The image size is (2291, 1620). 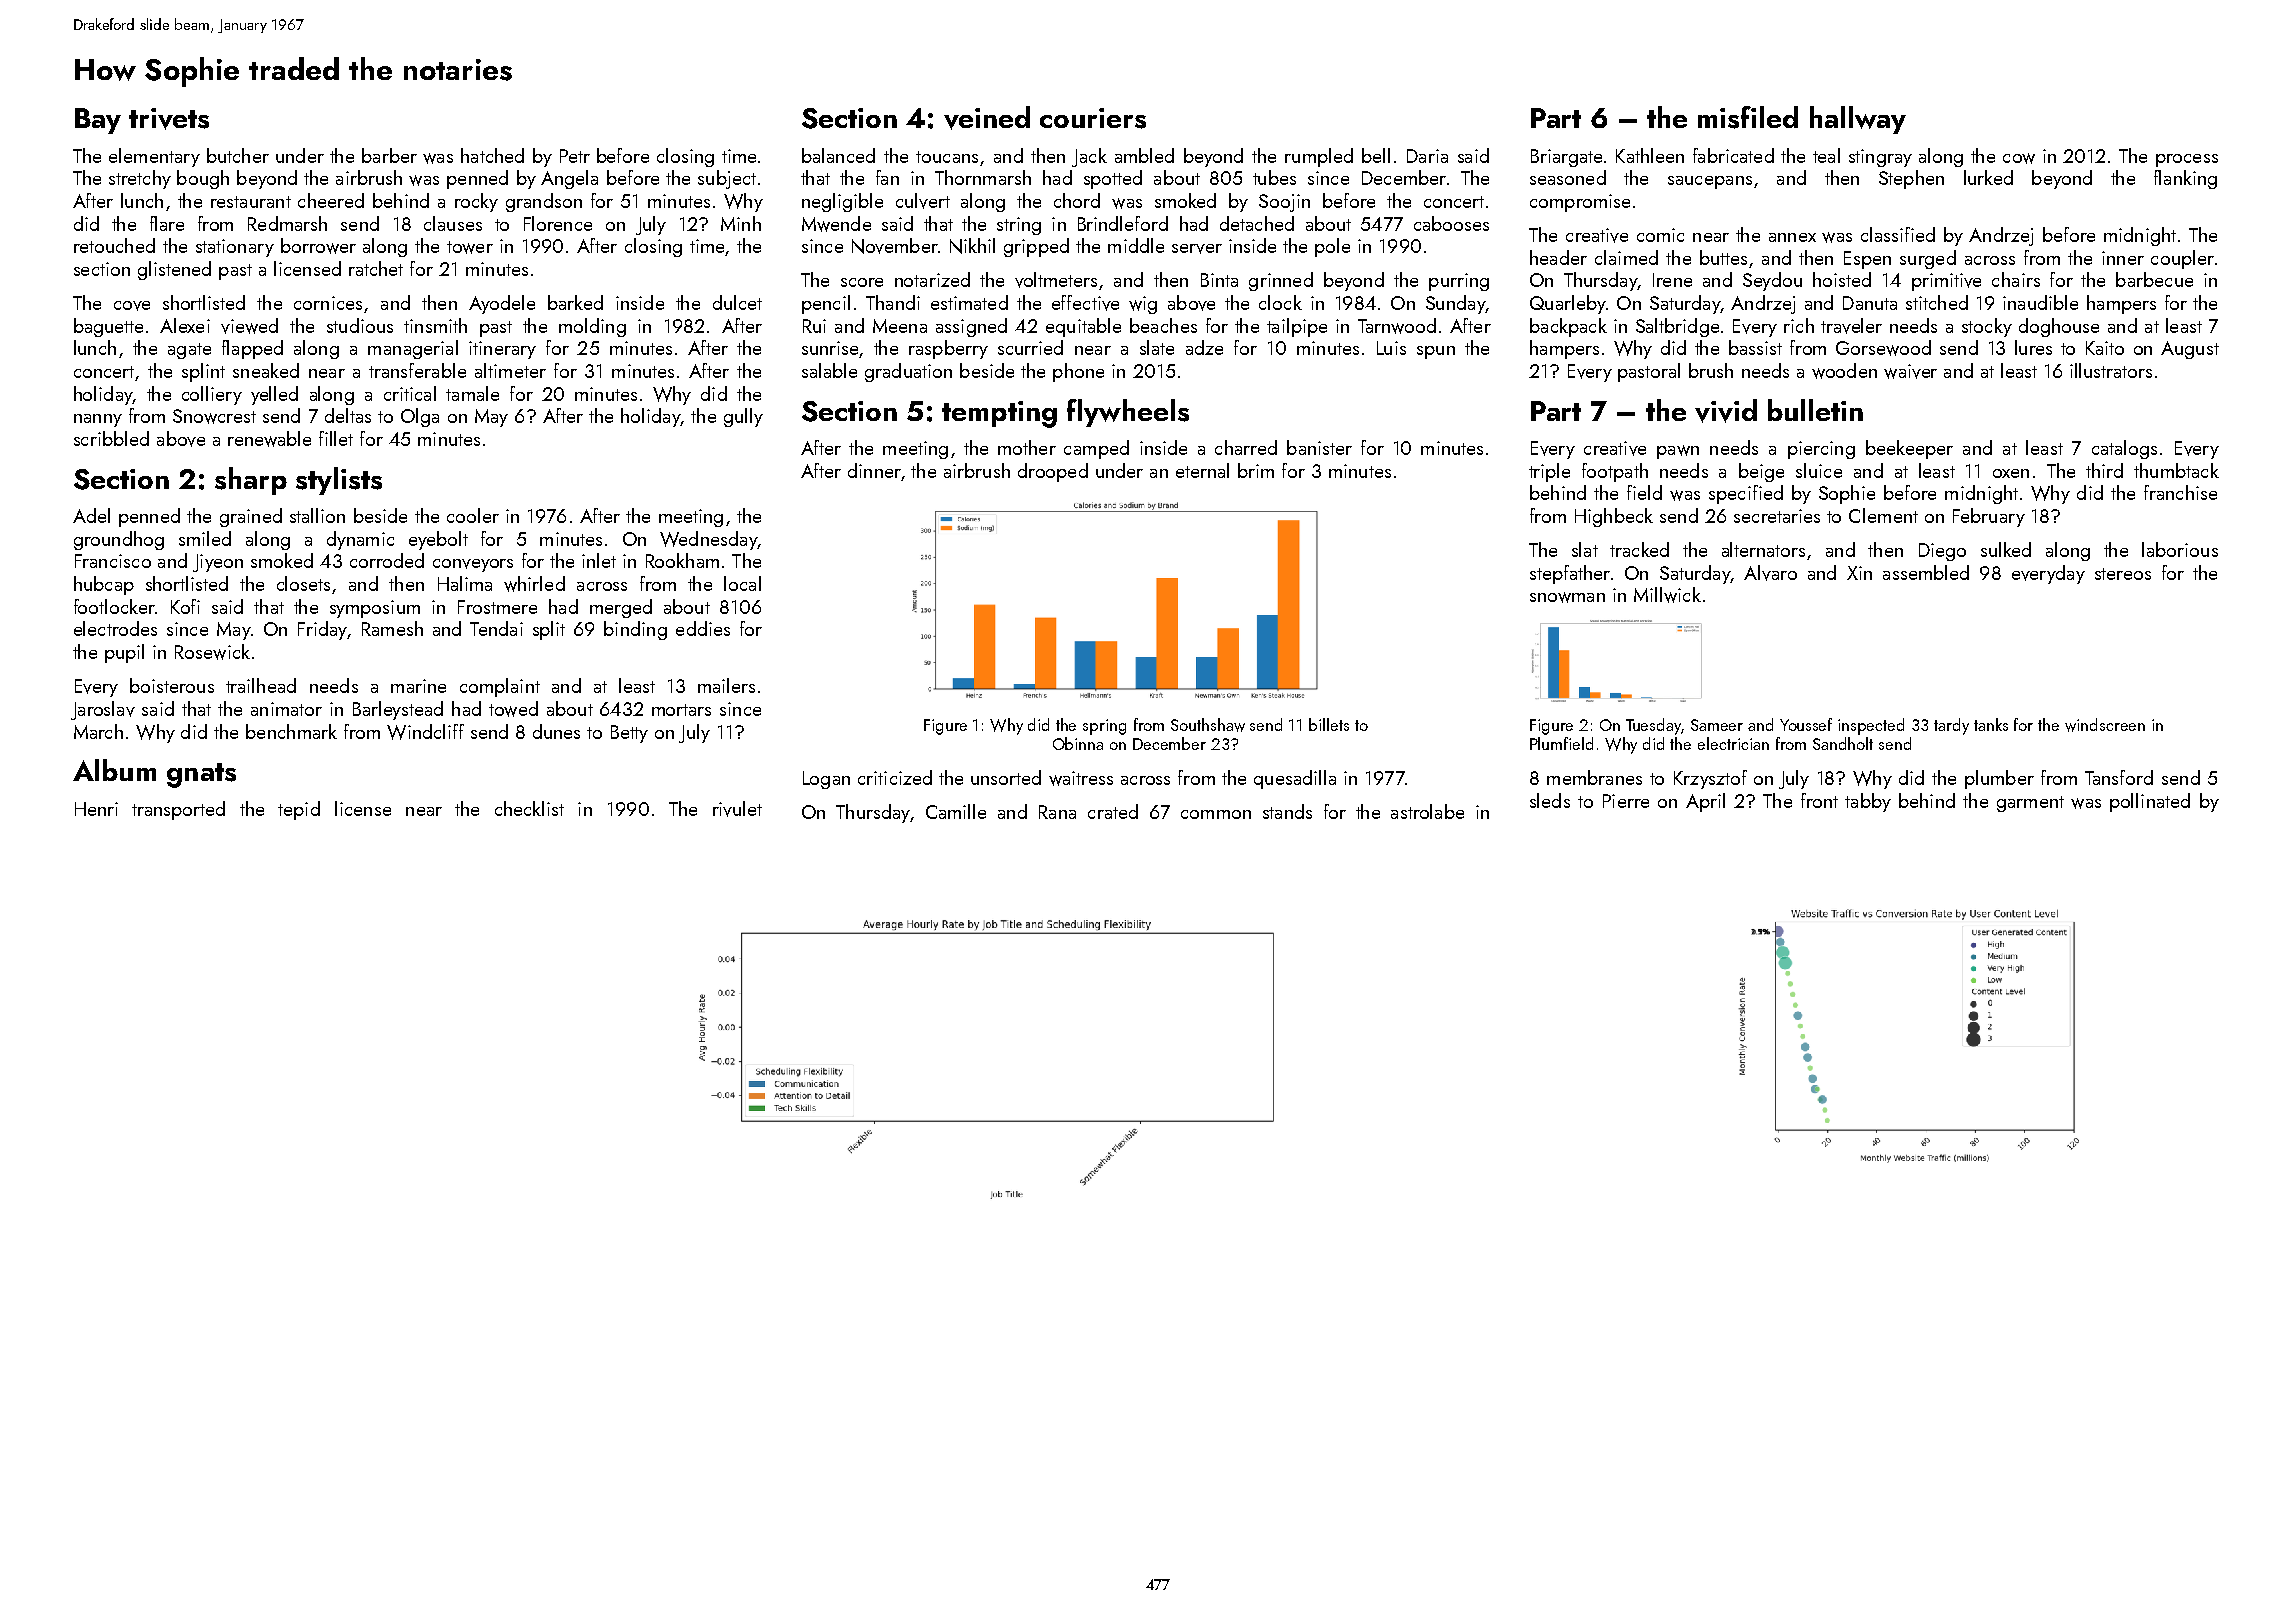 I want to click on detached, so click(x=1257, y=223).
